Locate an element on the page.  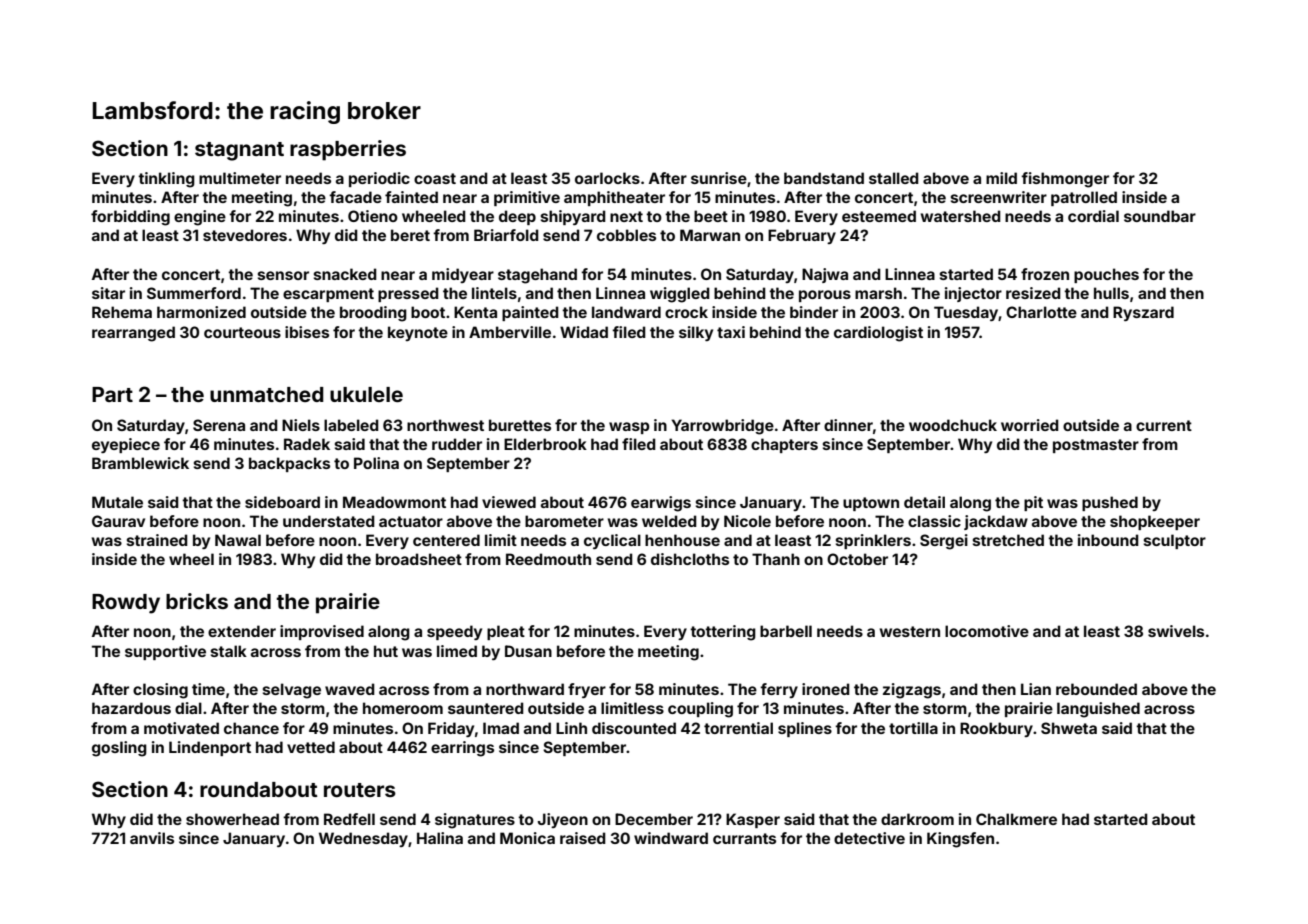
pushed is located at coordinates (1110, 503).
